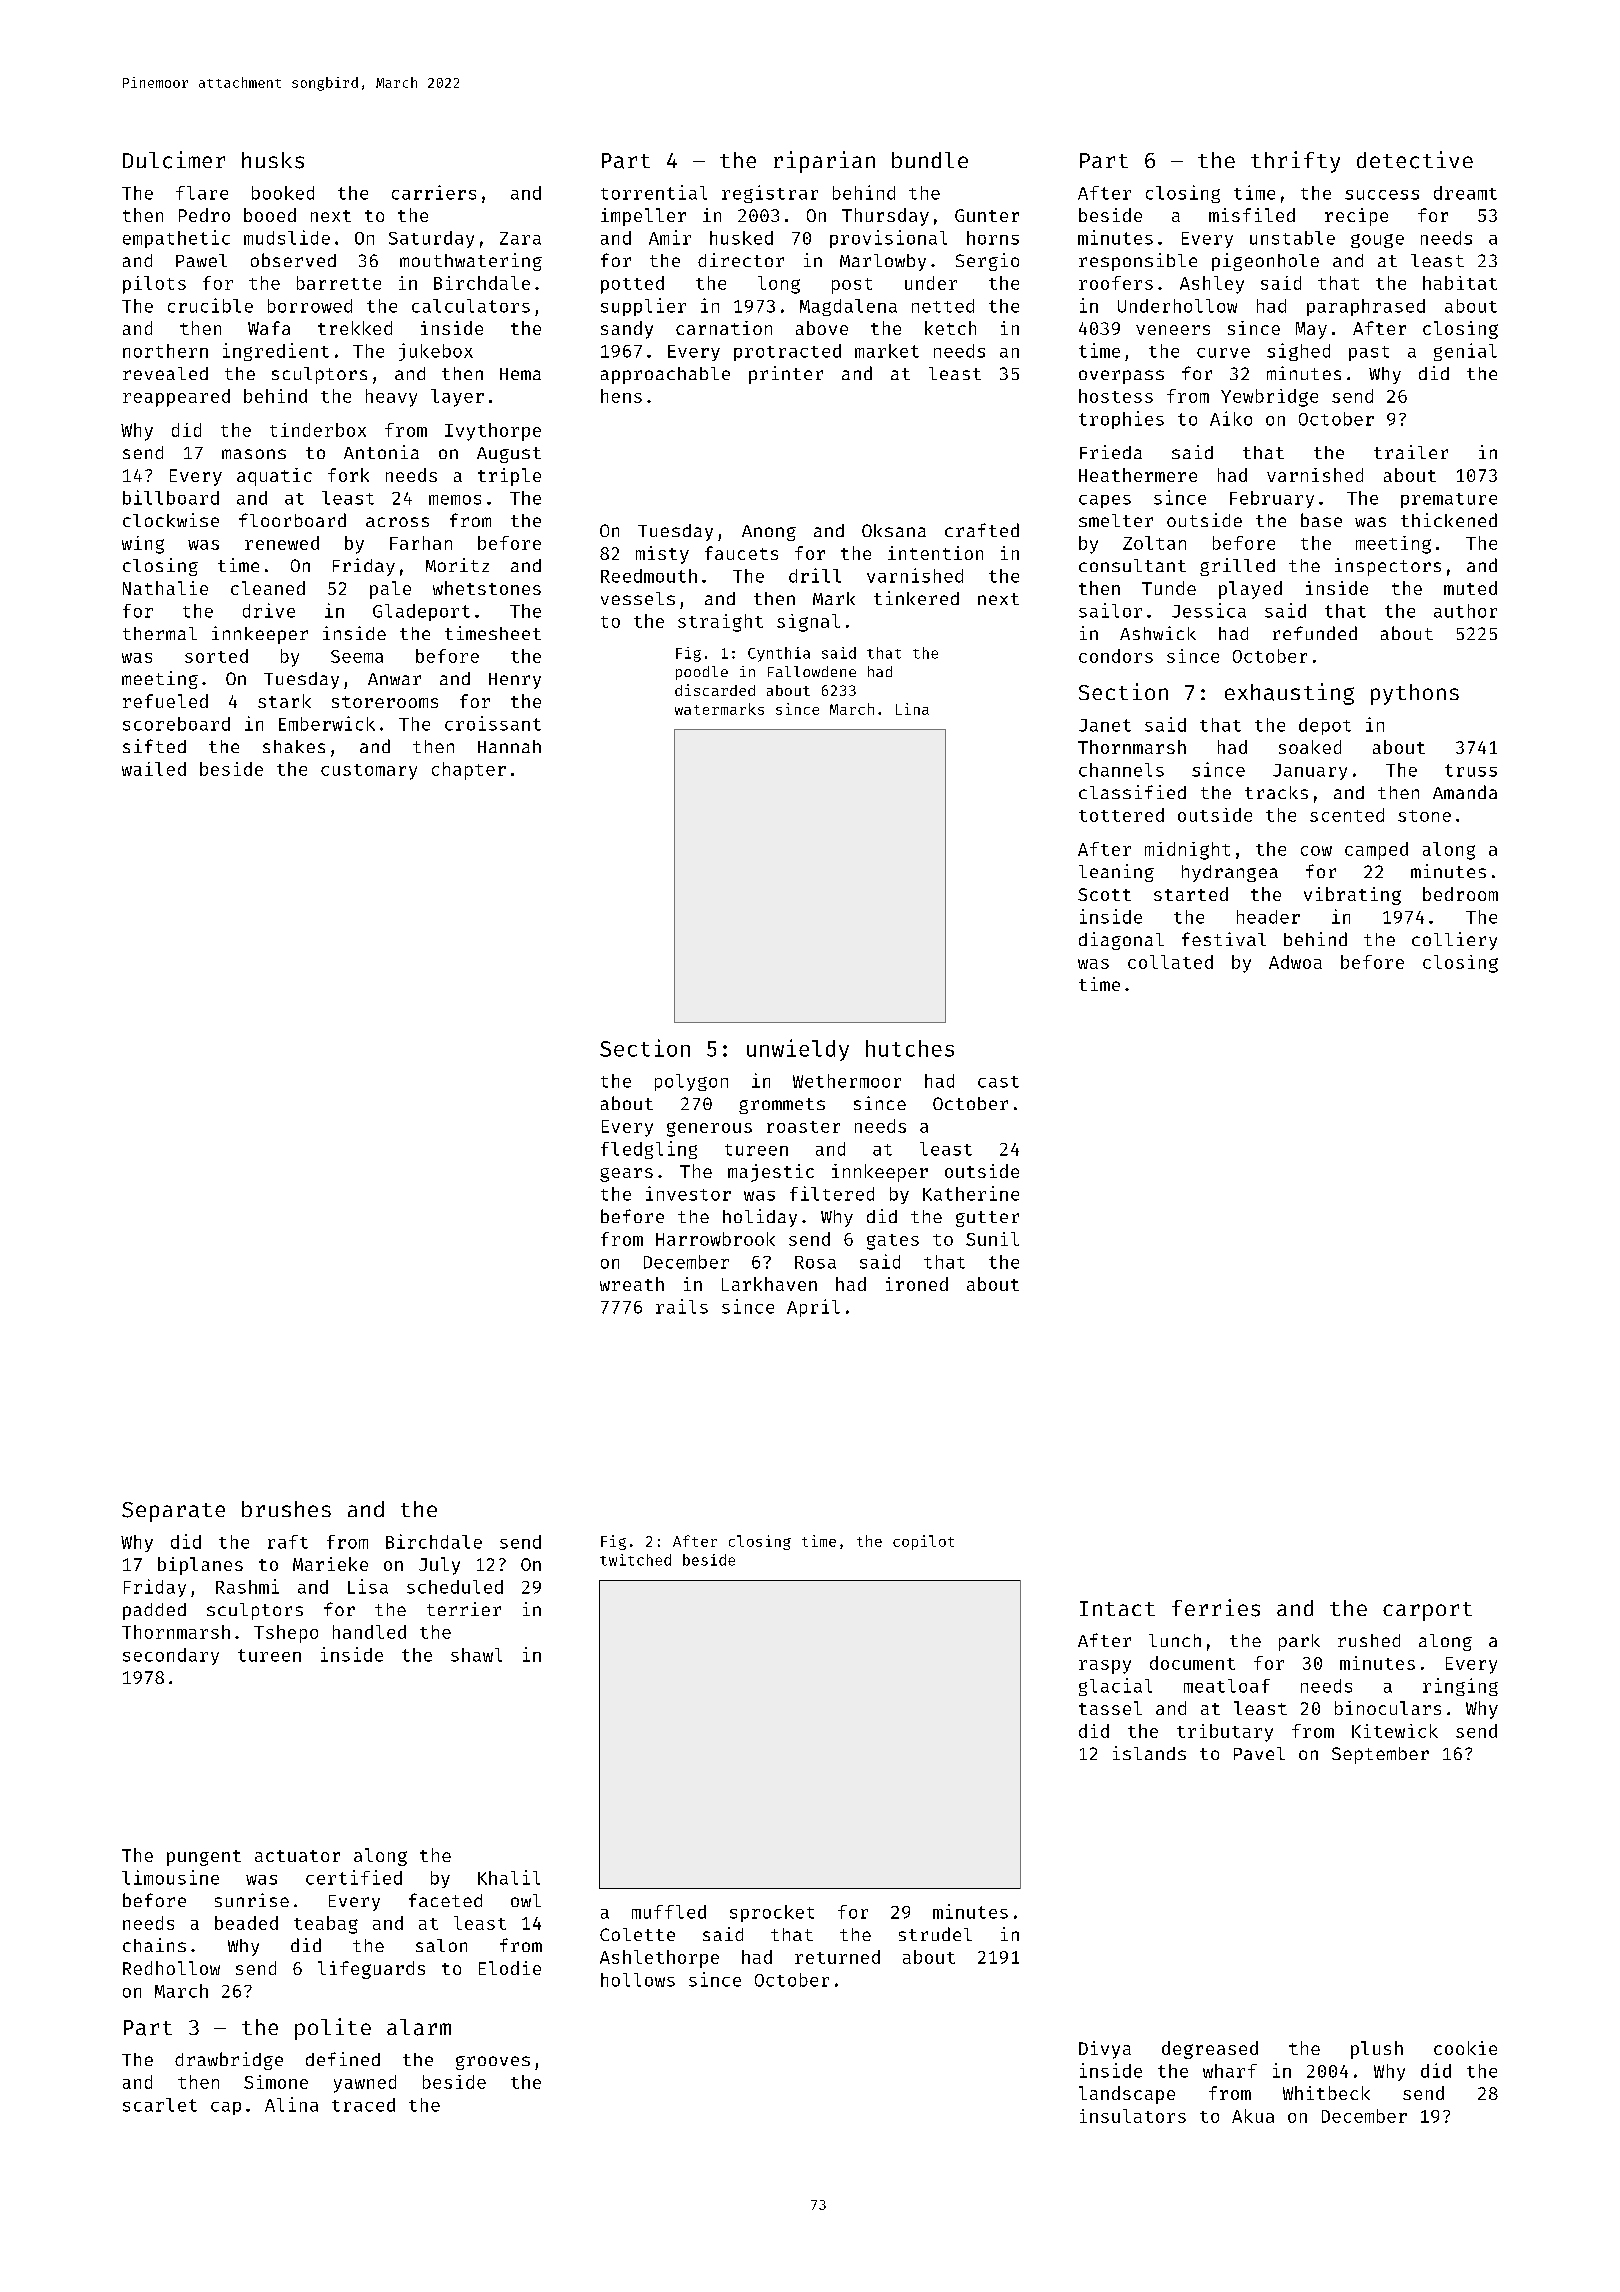  I want to click on thrifty, so click(1295, 162).
